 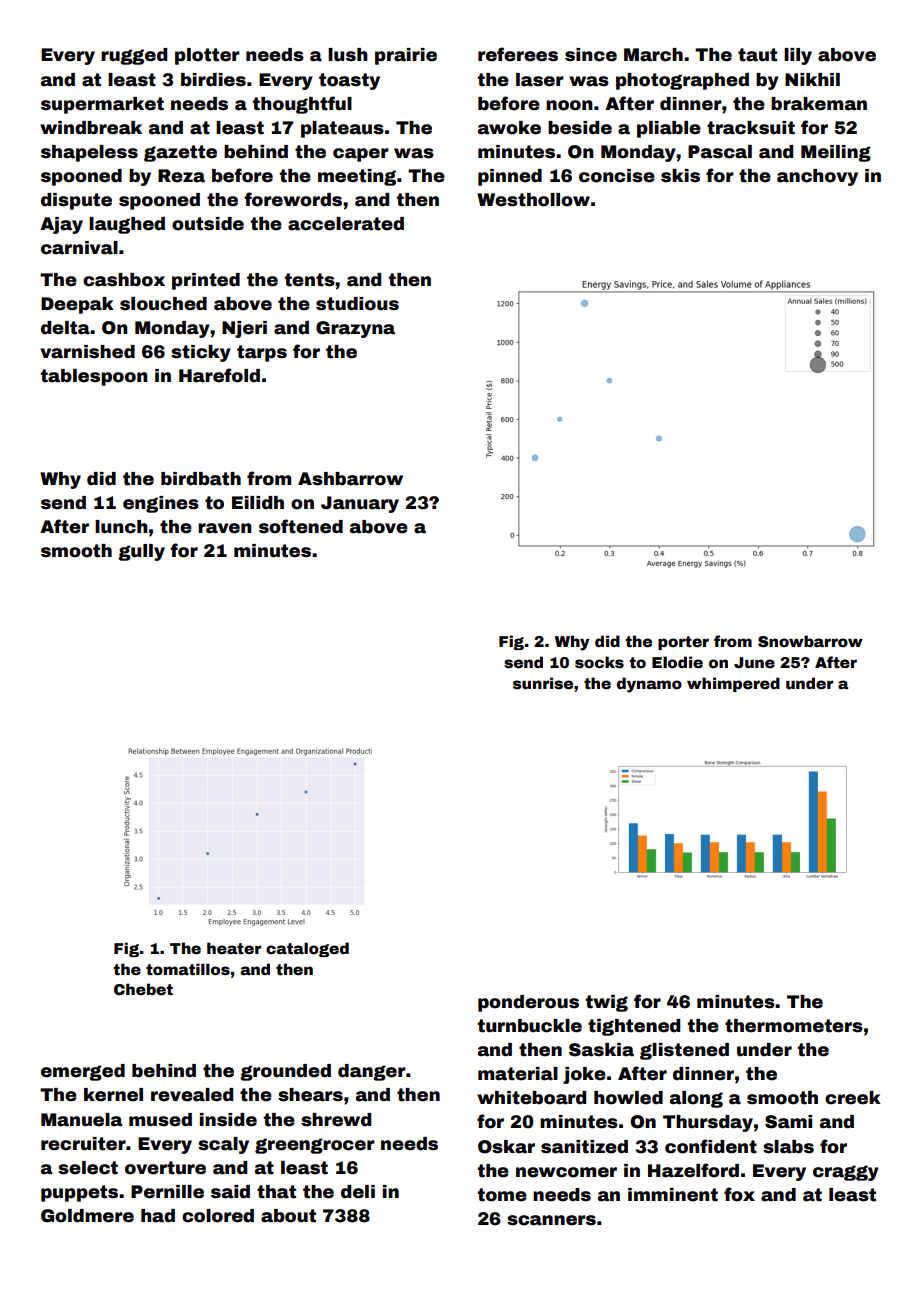 I want to click on photographed, so click(x=682, y=81).
